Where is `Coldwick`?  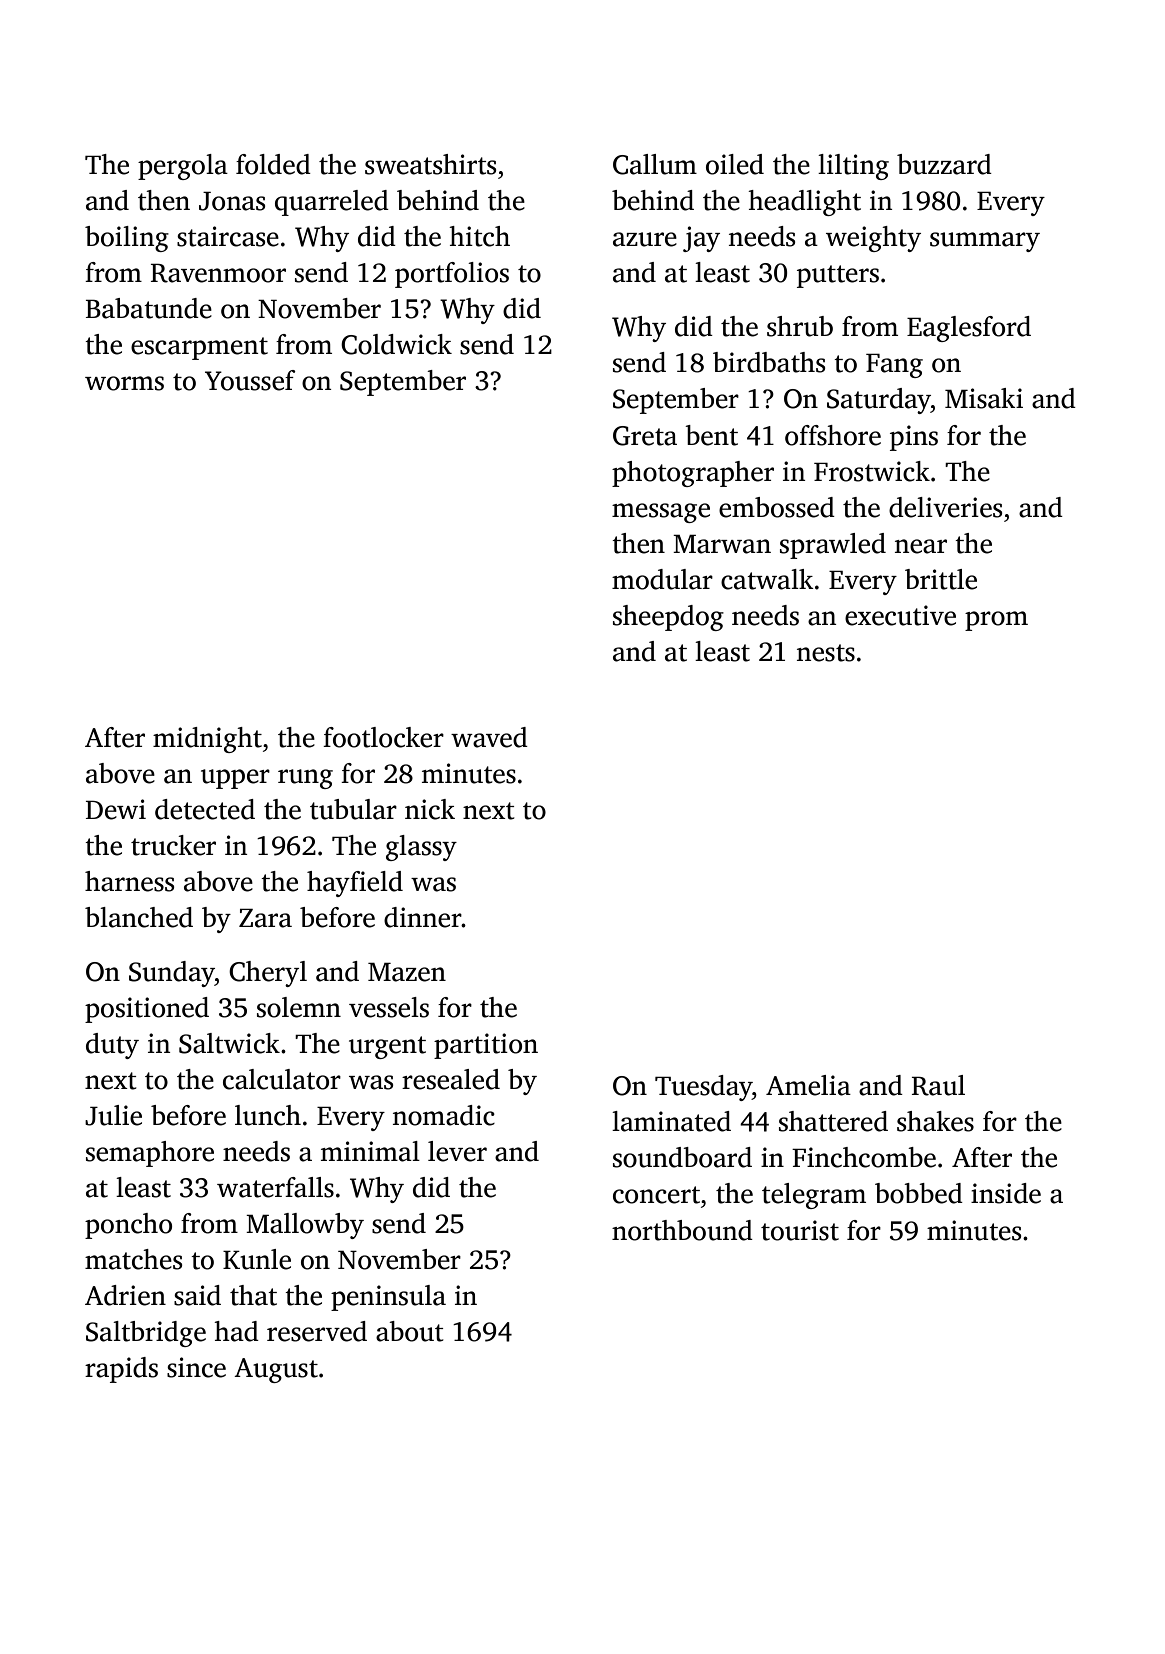 Coldwick is located at coordinates (396, 344).
